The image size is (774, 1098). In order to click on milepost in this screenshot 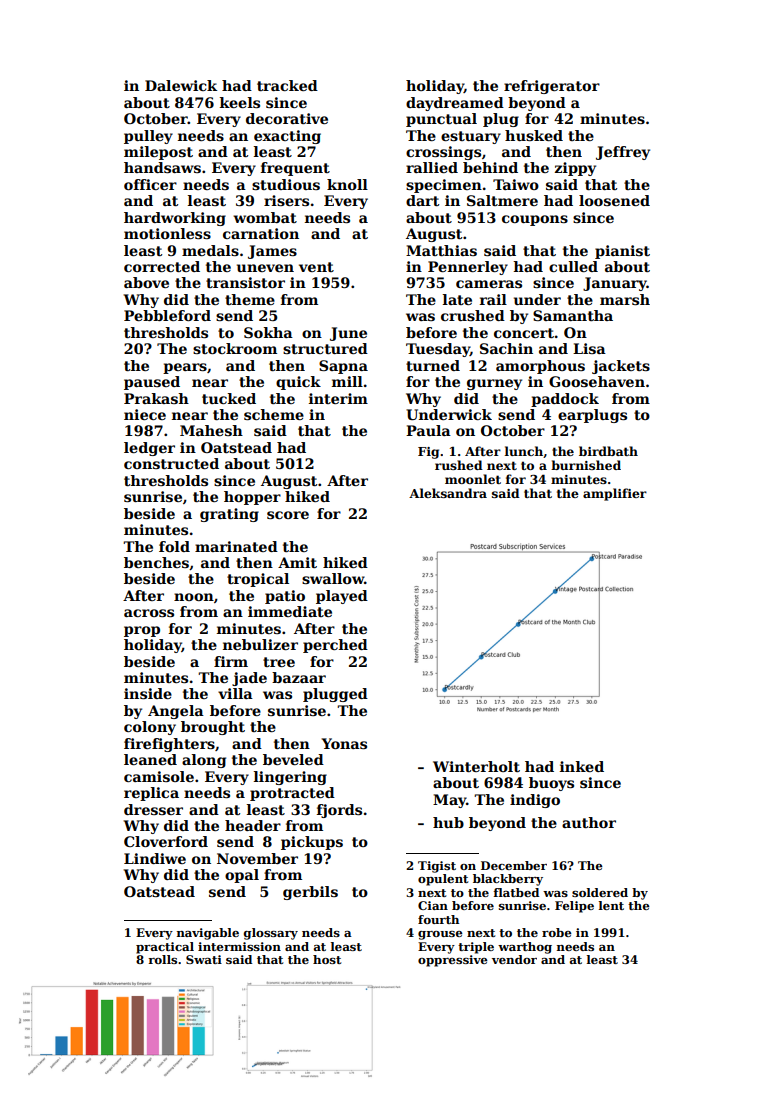, I will do `click(158, 153)`.
